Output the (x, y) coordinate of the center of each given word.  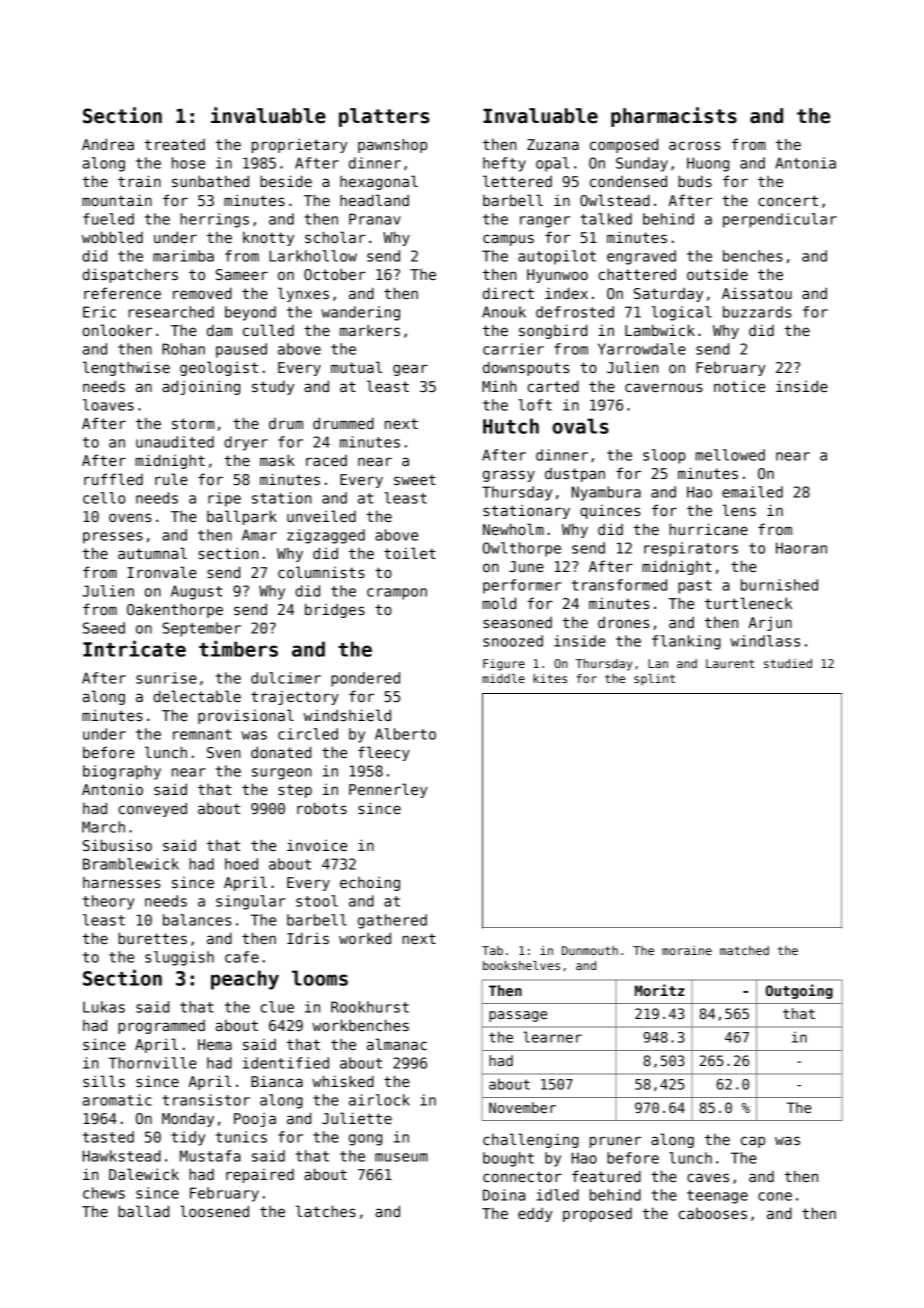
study (273, 387)
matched (744, 950)
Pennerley (388, 790)
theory (108, 902)
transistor (206, 1100)
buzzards (757, 312)
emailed (752, 492)
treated (175, 144)
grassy (509, 476)
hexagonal (379, 182)
